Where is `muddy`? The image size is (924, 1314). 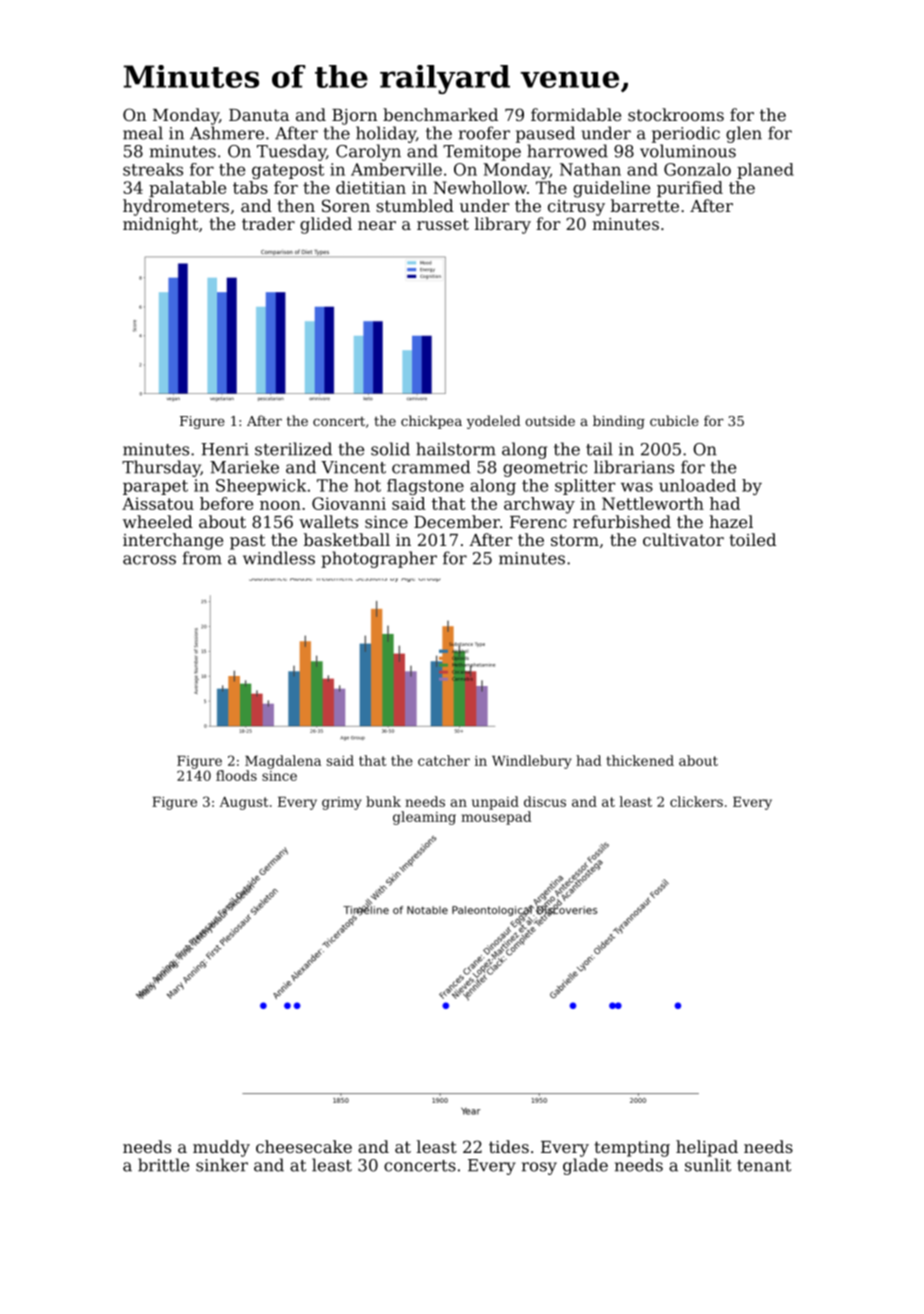 muddy is located at coordinates (221, 1148).
